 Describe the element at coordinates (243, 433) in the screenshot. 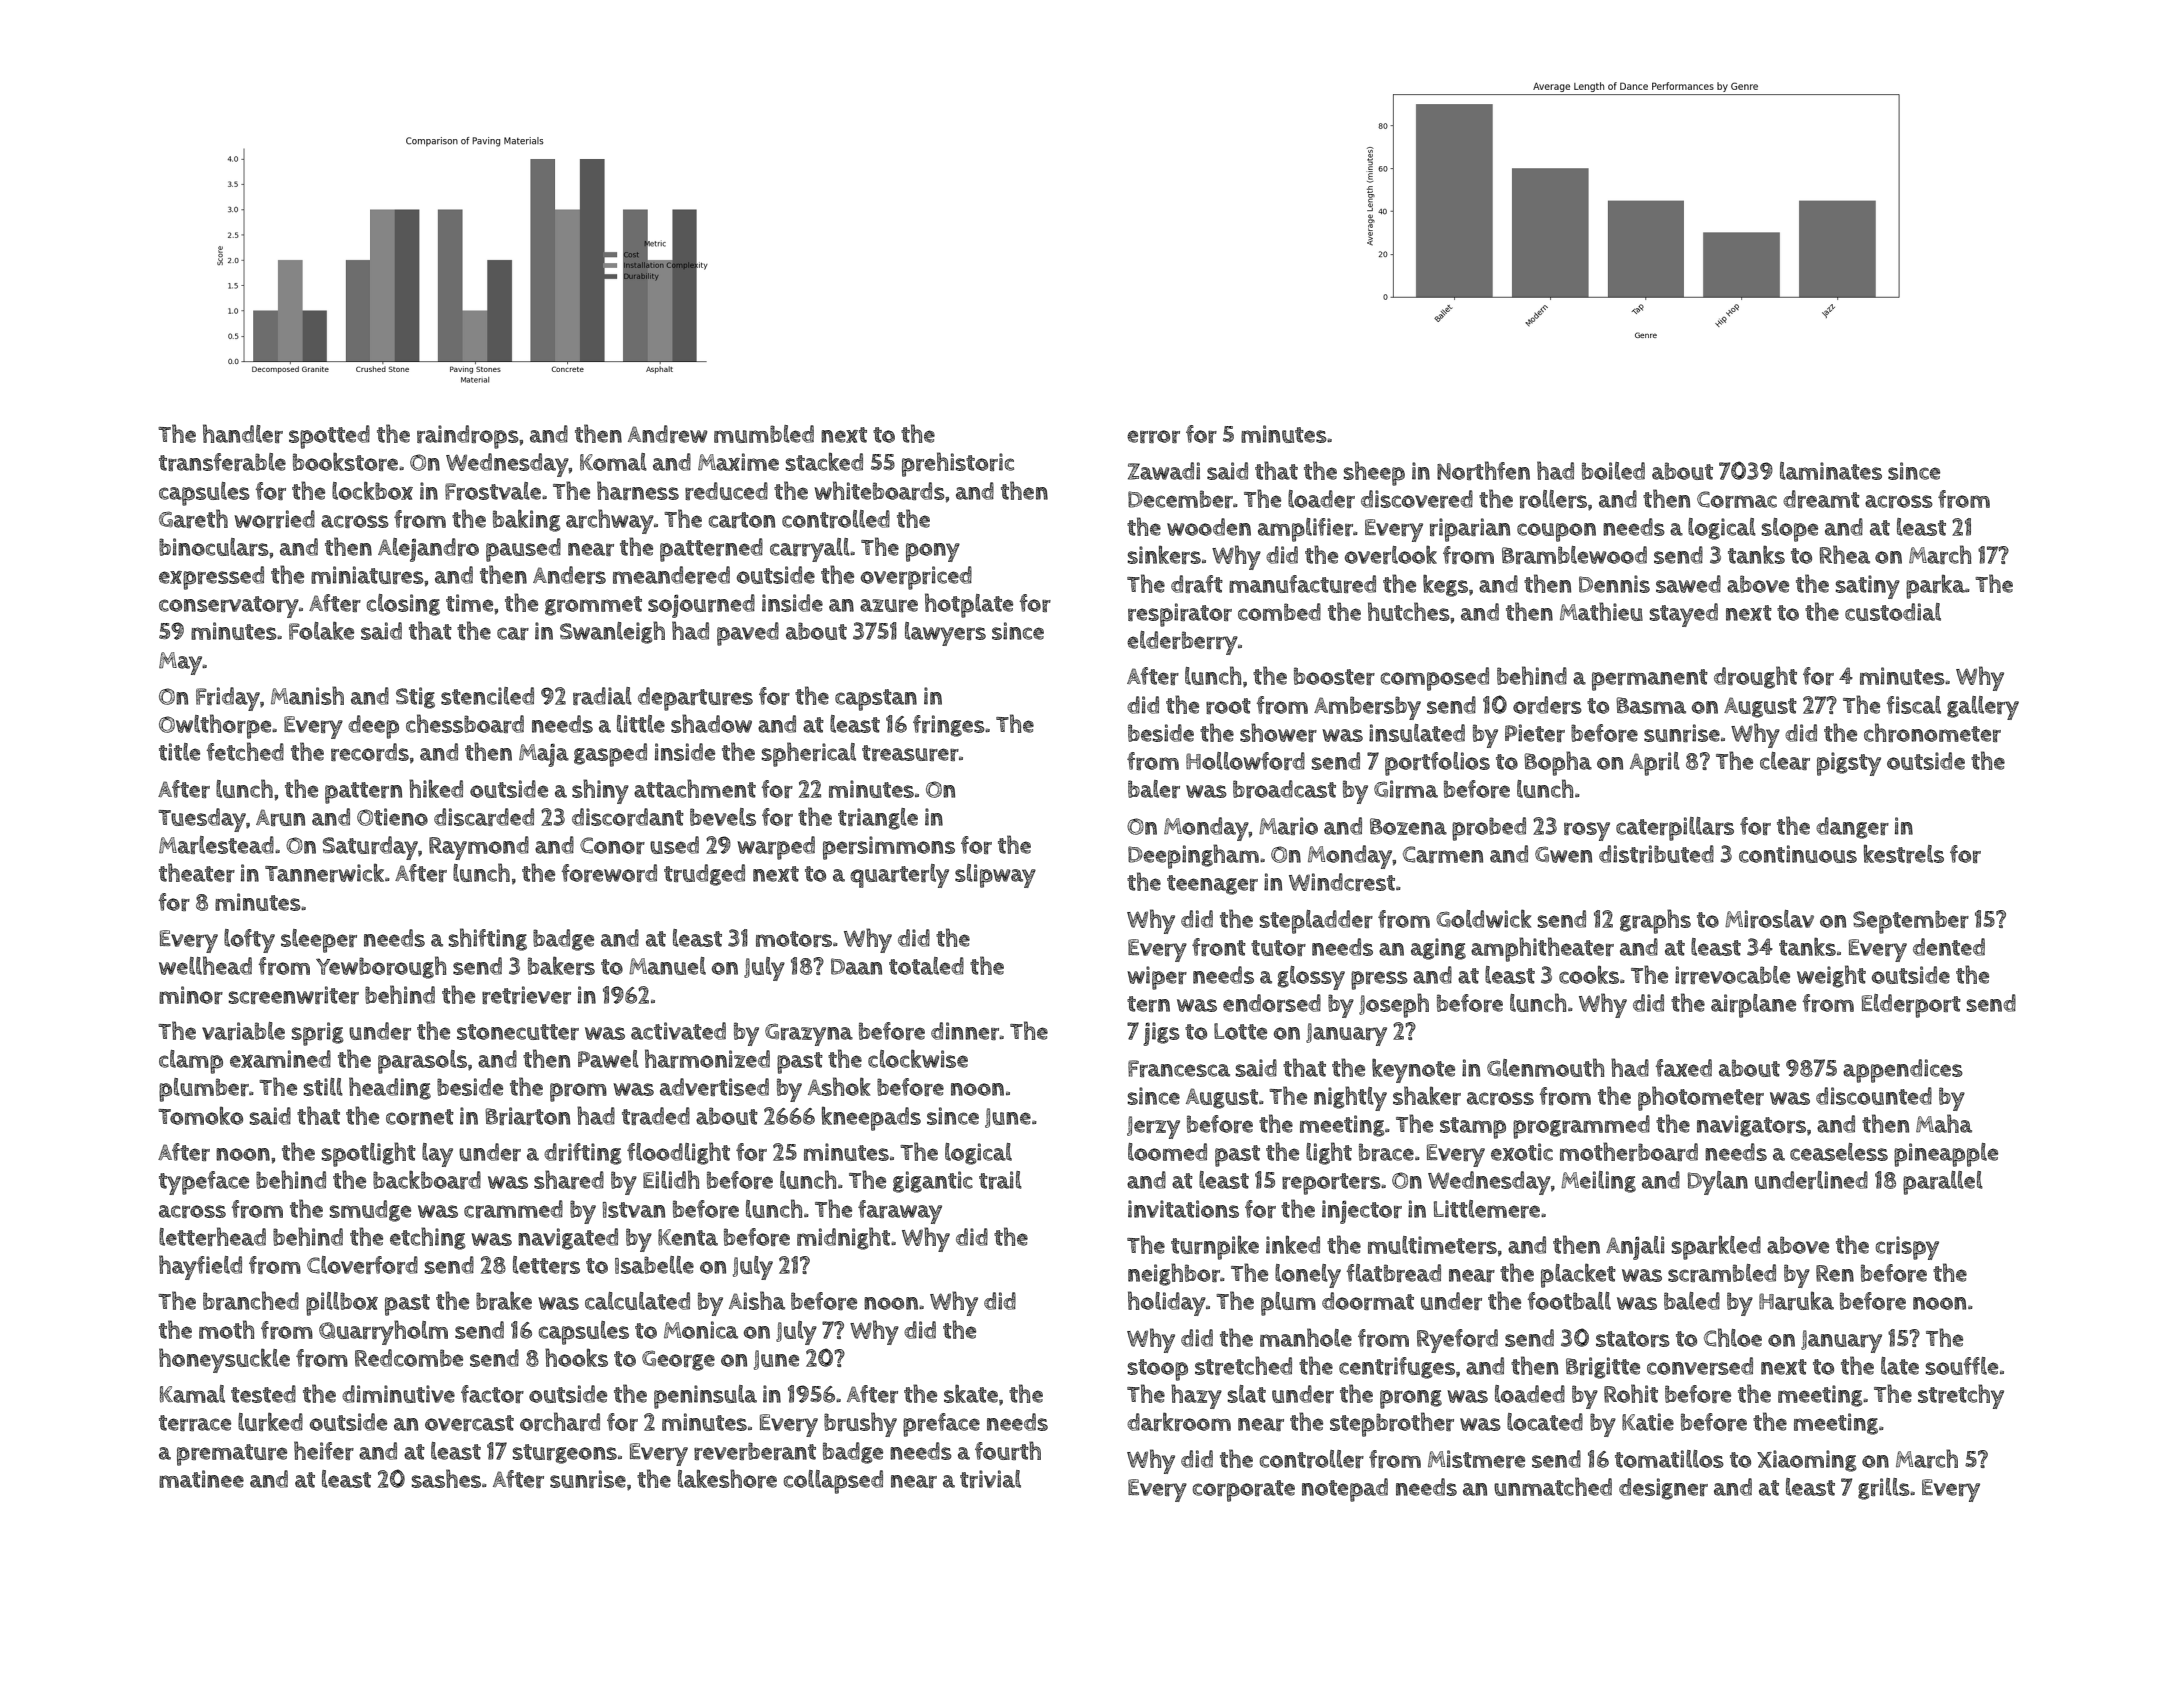

I see `handler` at that location.
